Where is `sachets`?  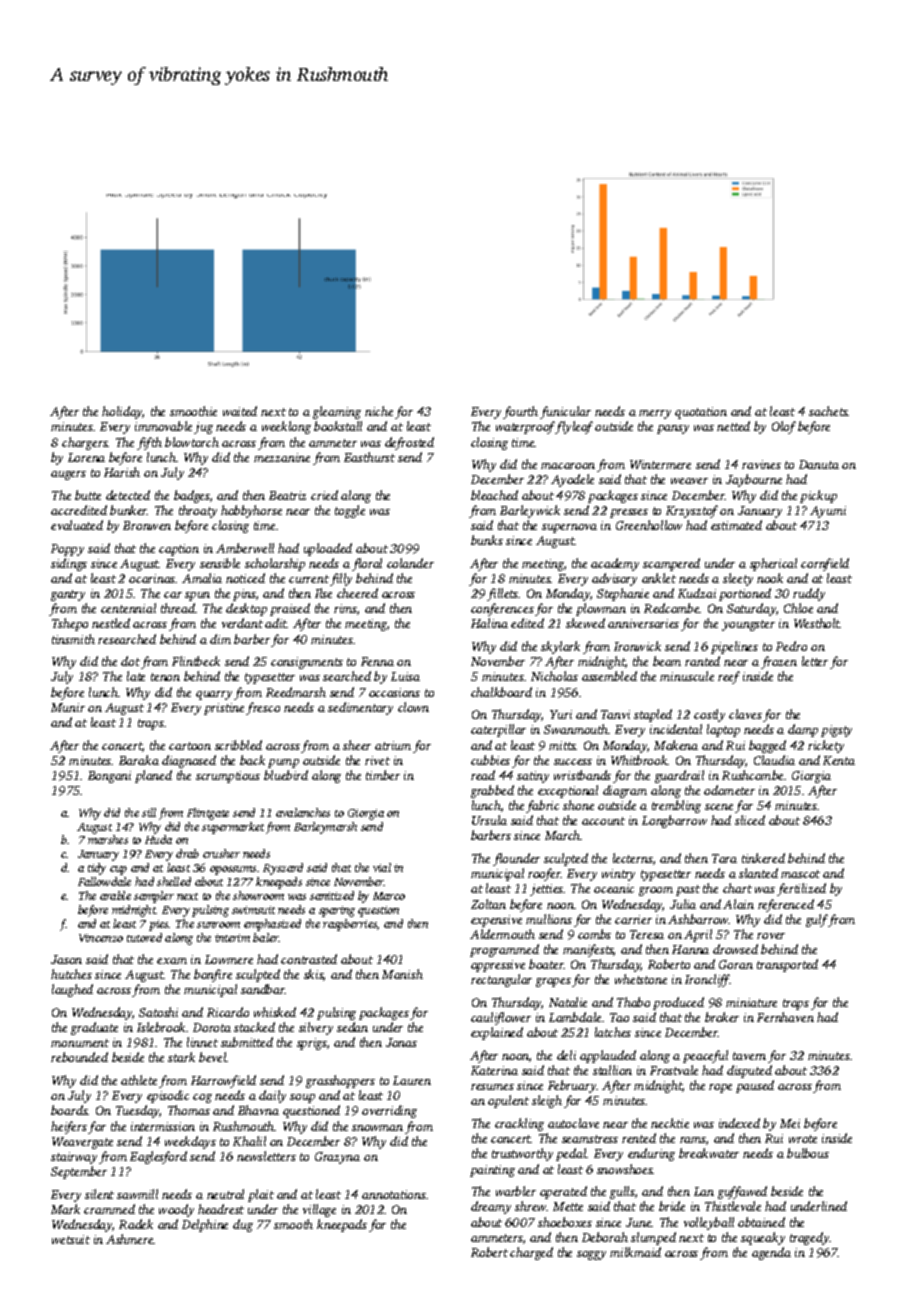 sachets is located at coordinates (828, 411).
